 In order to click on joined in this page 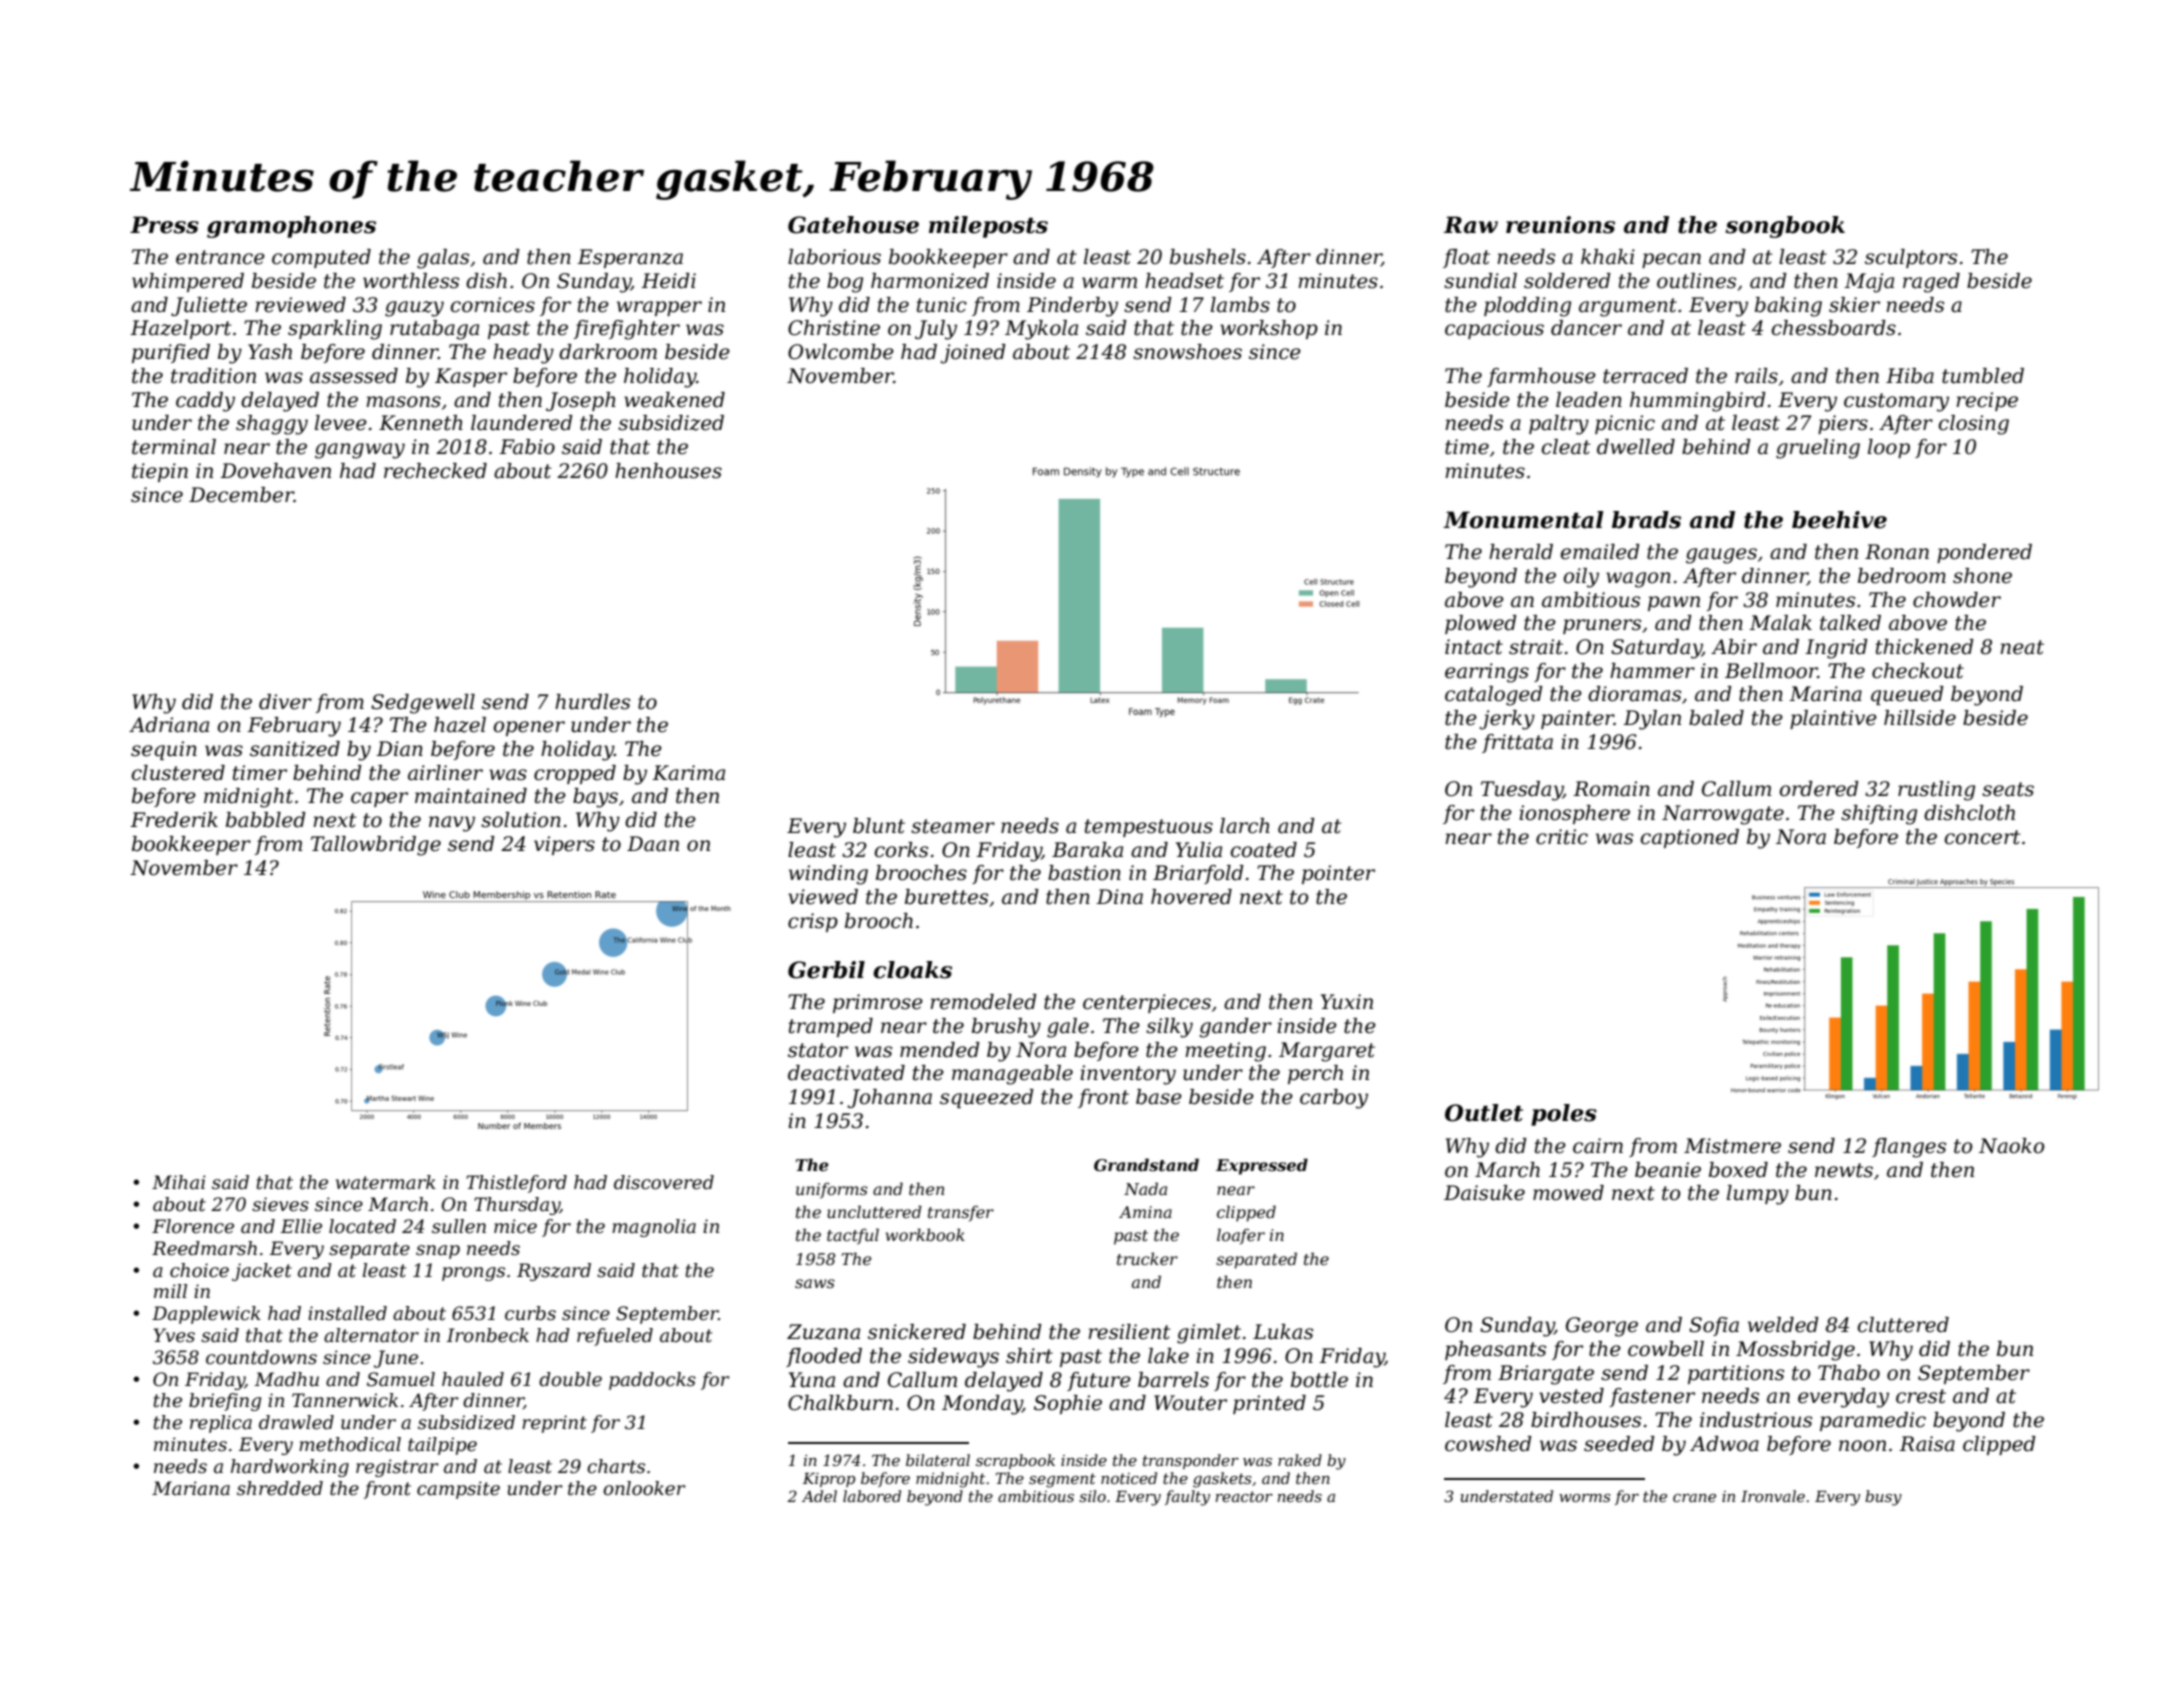, I will do `click(973, 354)`.
